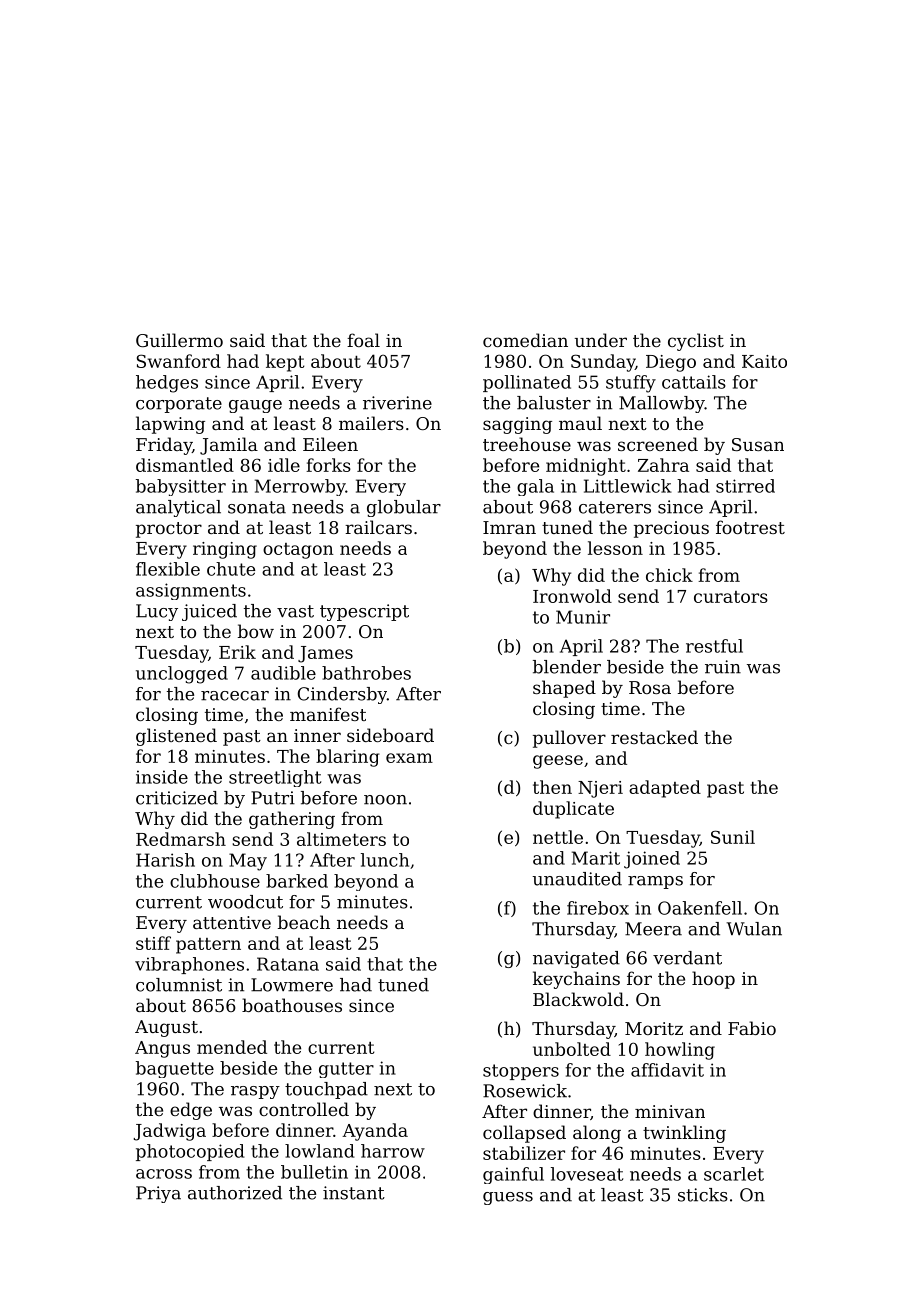 The height and width of the page is (1314, 924). I want to click on Guillermo, so click(179, 340).
